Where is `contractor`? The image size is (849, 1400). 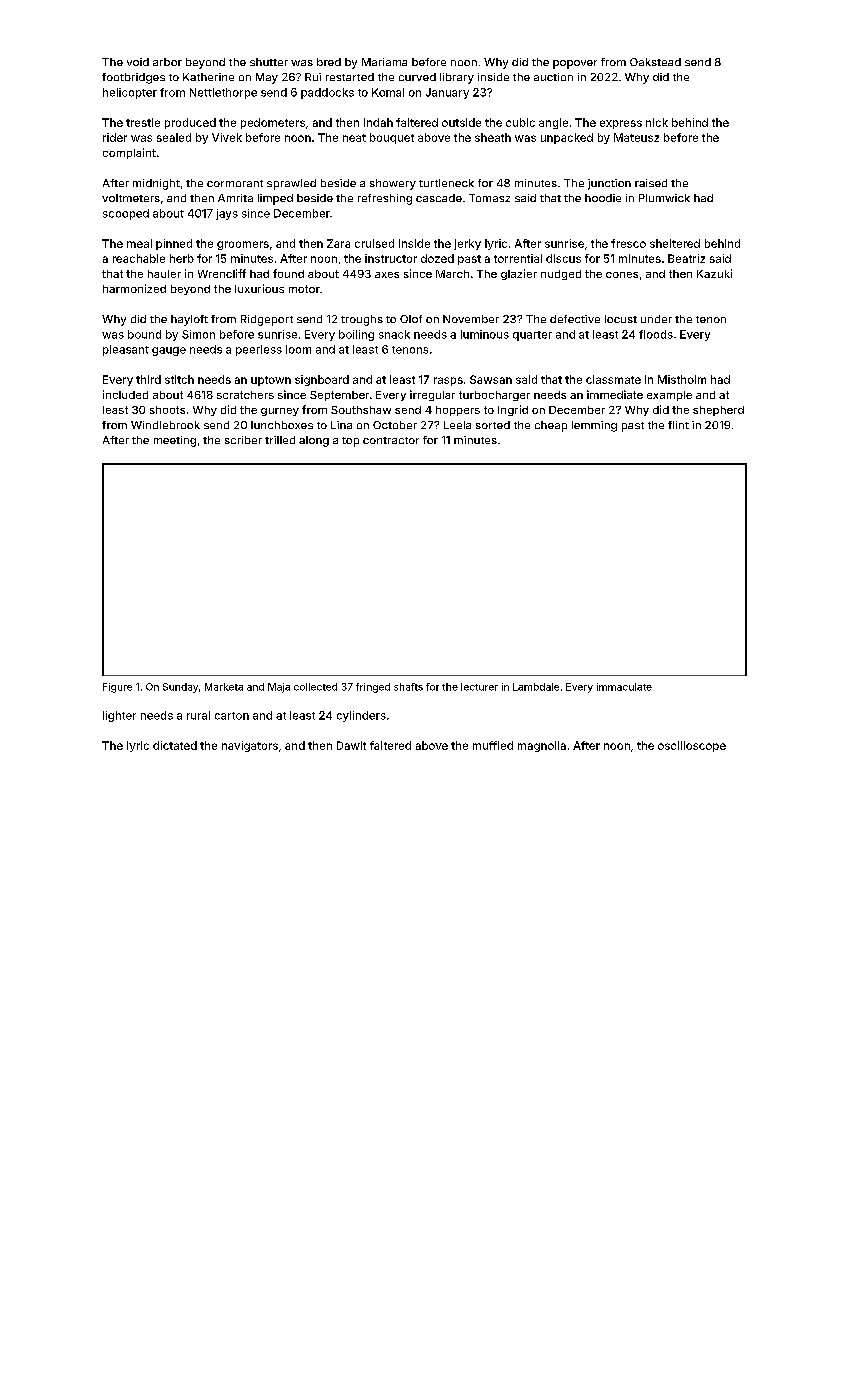 contractor is located at coordinates (391, 440).
